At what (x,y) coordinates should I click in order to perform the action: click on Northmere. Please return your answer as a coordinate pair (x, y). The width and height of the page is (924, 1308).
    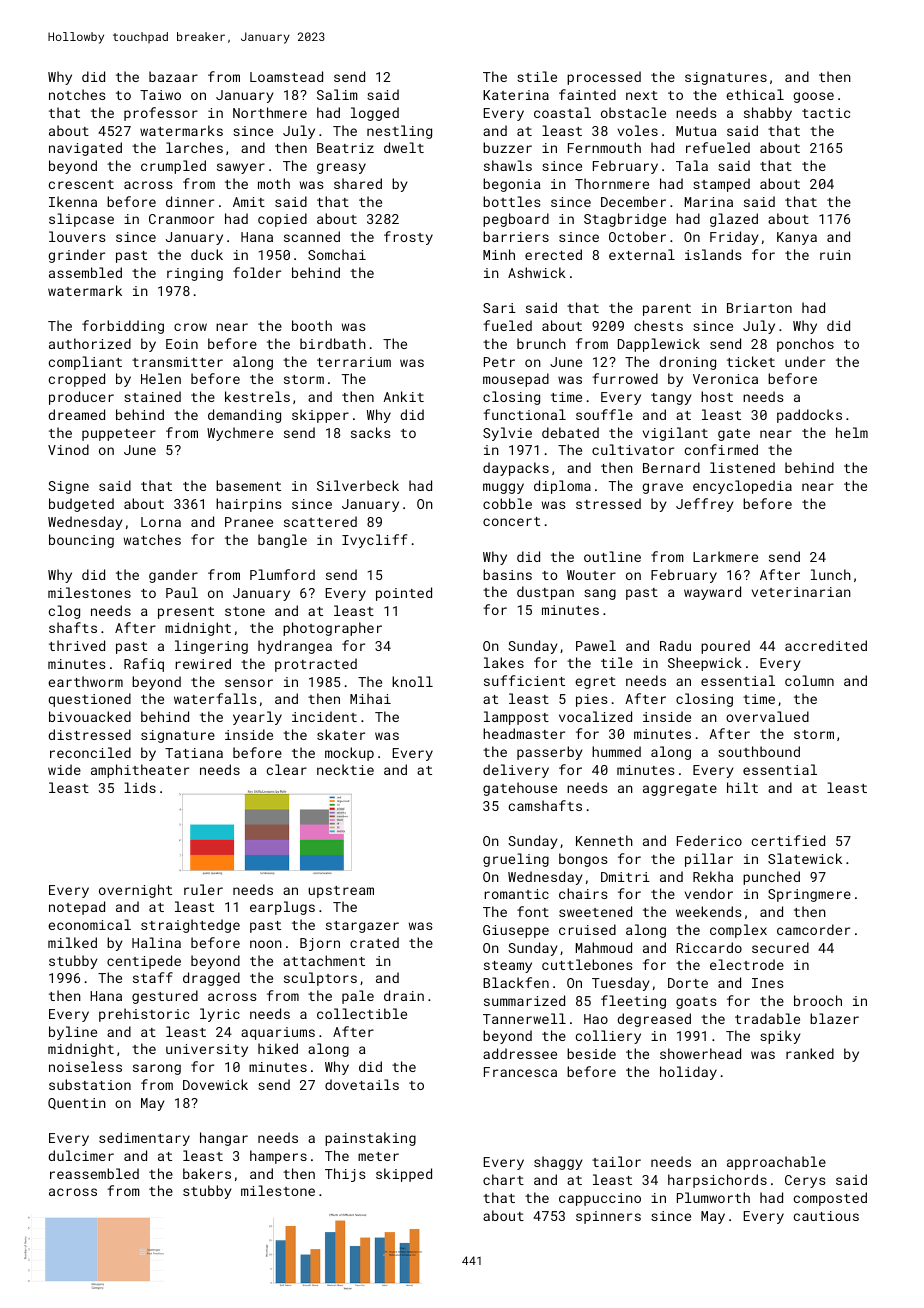
    Looking at the image, I should click on (270, 112).
